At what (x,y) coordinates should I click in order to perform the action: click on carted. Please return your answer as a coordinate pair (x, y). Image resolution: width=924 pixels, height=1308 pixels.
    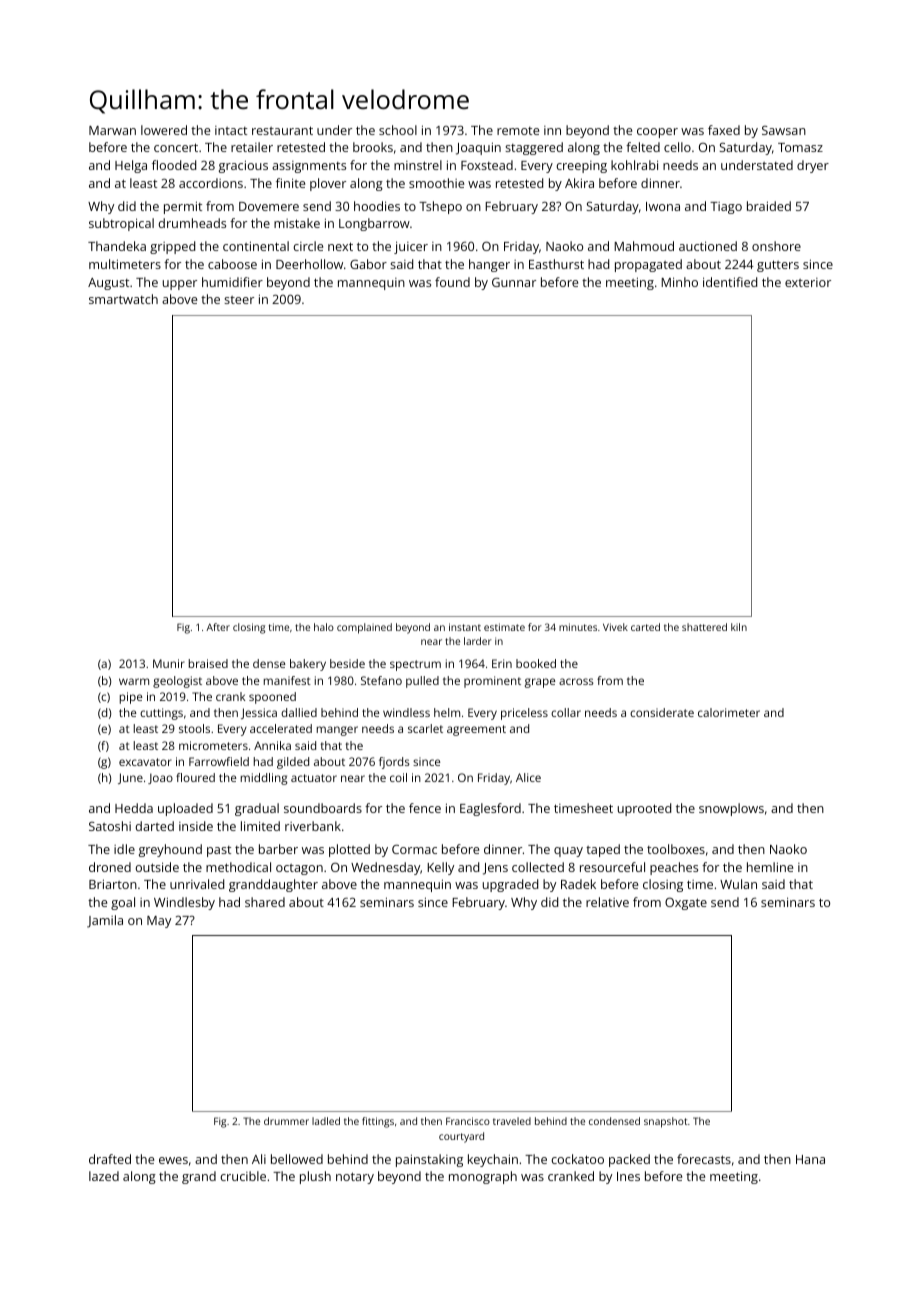
    Looking at the image, I should click on (645, 627).
